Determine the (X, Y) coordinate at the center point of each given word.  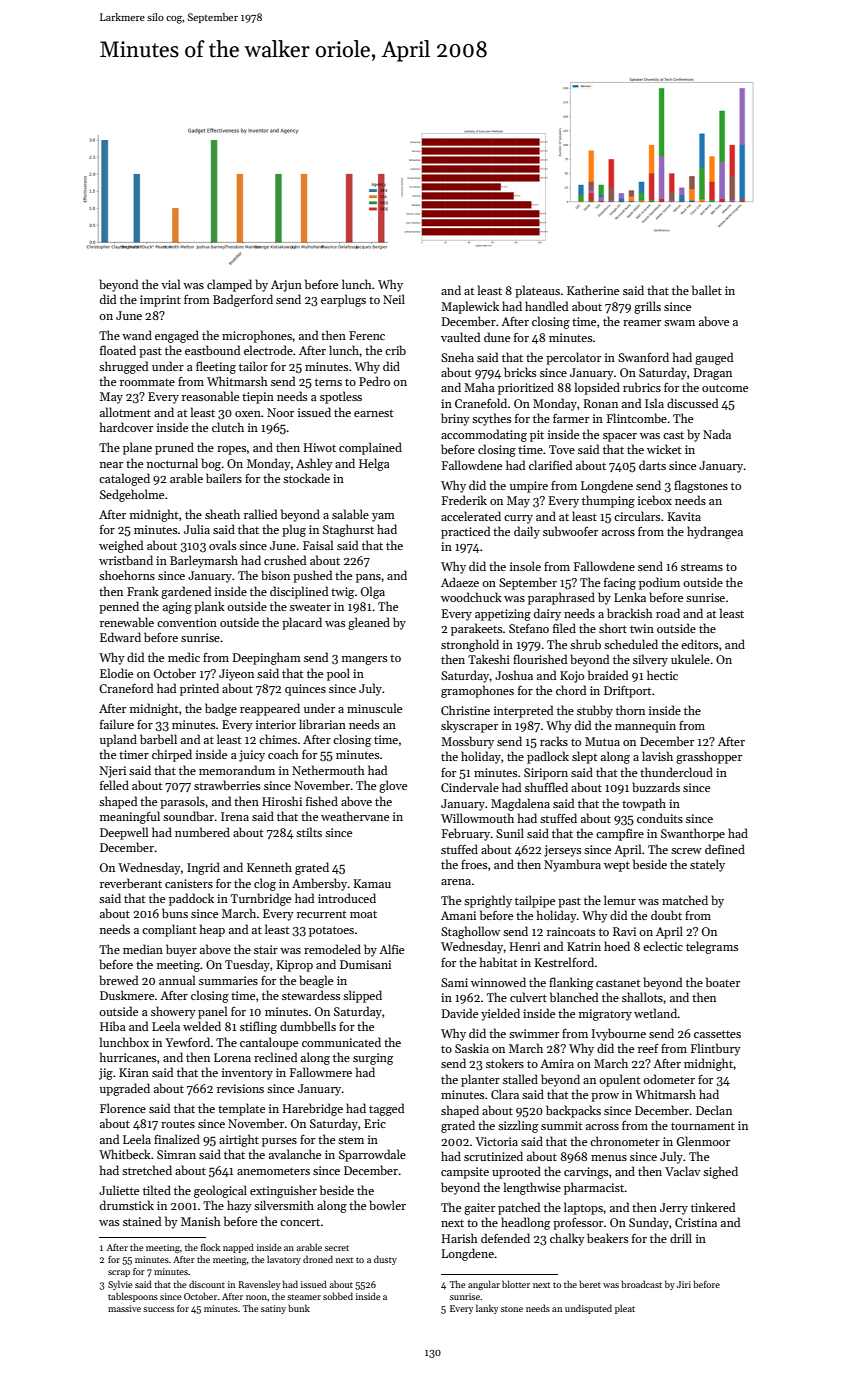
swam (679, 323)
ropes (232, 450)
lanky (487, 1309)
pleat (625, 1309)
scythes (491, 419)
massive (124, 1308)
